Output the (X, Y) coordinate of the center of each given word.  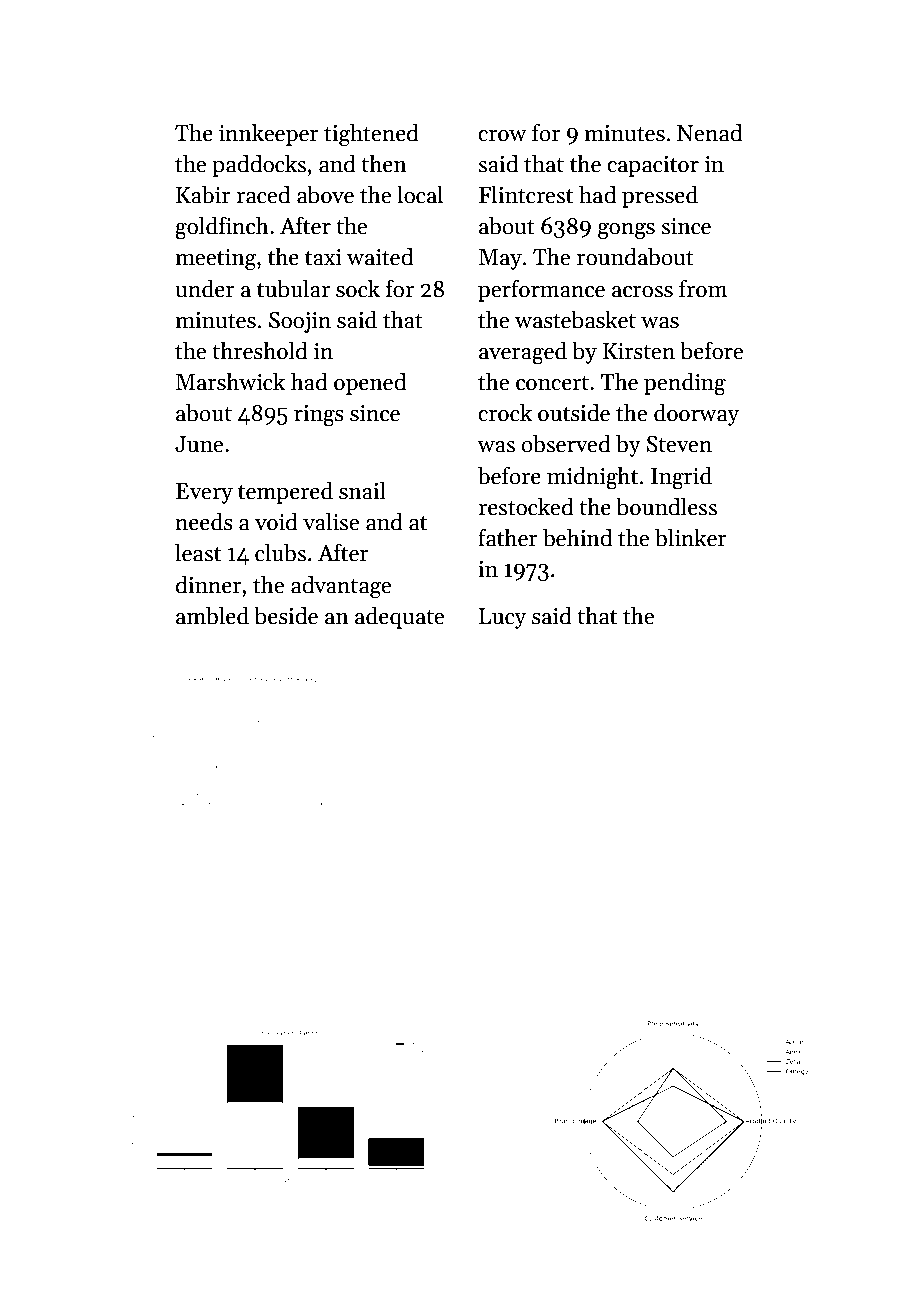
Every (204, 493)
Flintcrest (526, 194)
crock (505, 412)
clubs (280, 552)
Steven (679, 444)
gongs (626, 231)
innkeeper (269, 134)
